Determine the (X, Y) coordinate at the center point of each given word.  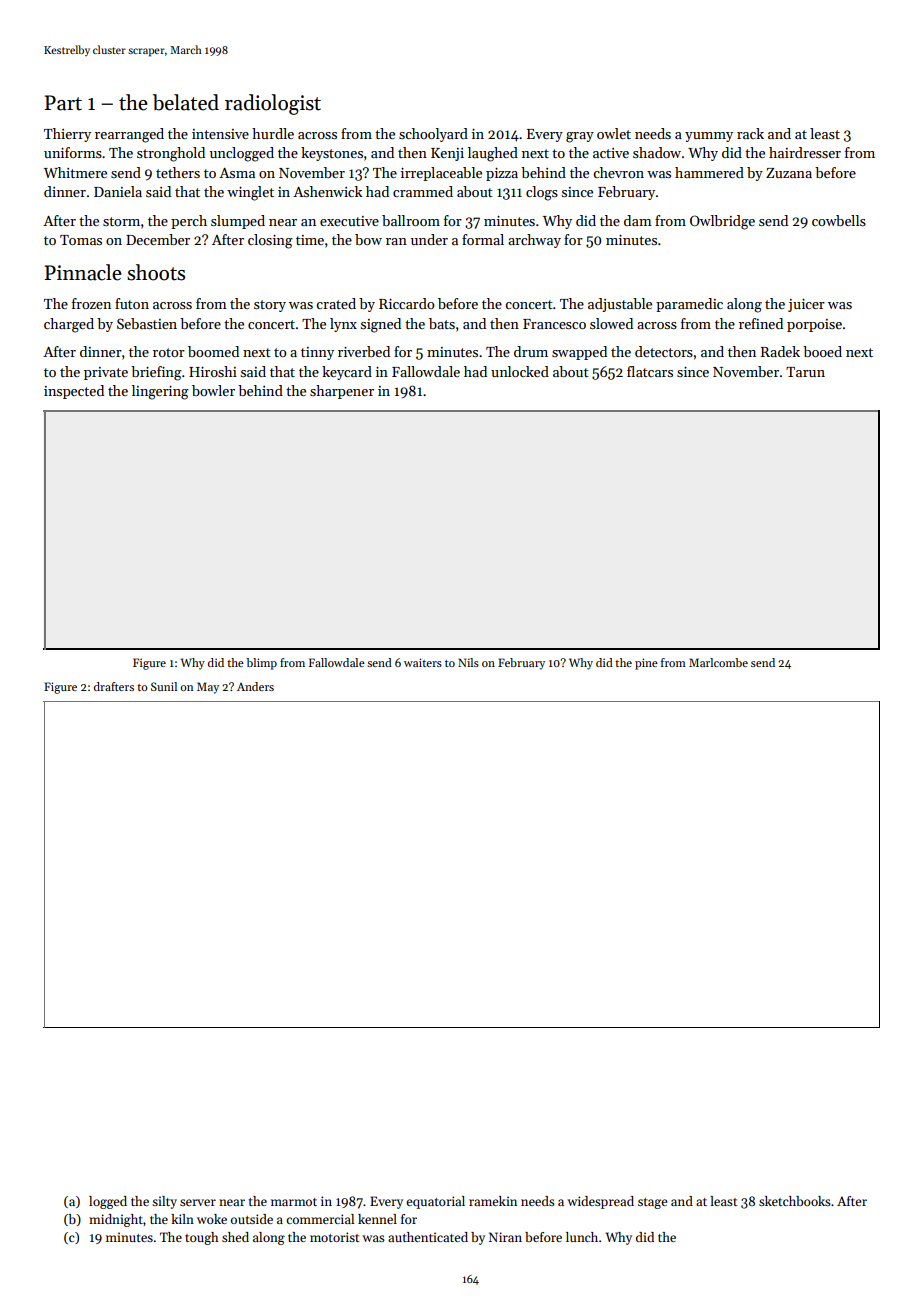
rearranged (129, 135)
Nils (468, 662)
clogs (542, 193)
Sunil (164, 686)
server (198, 1202)
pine (646, 664)
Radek (780, 351)
